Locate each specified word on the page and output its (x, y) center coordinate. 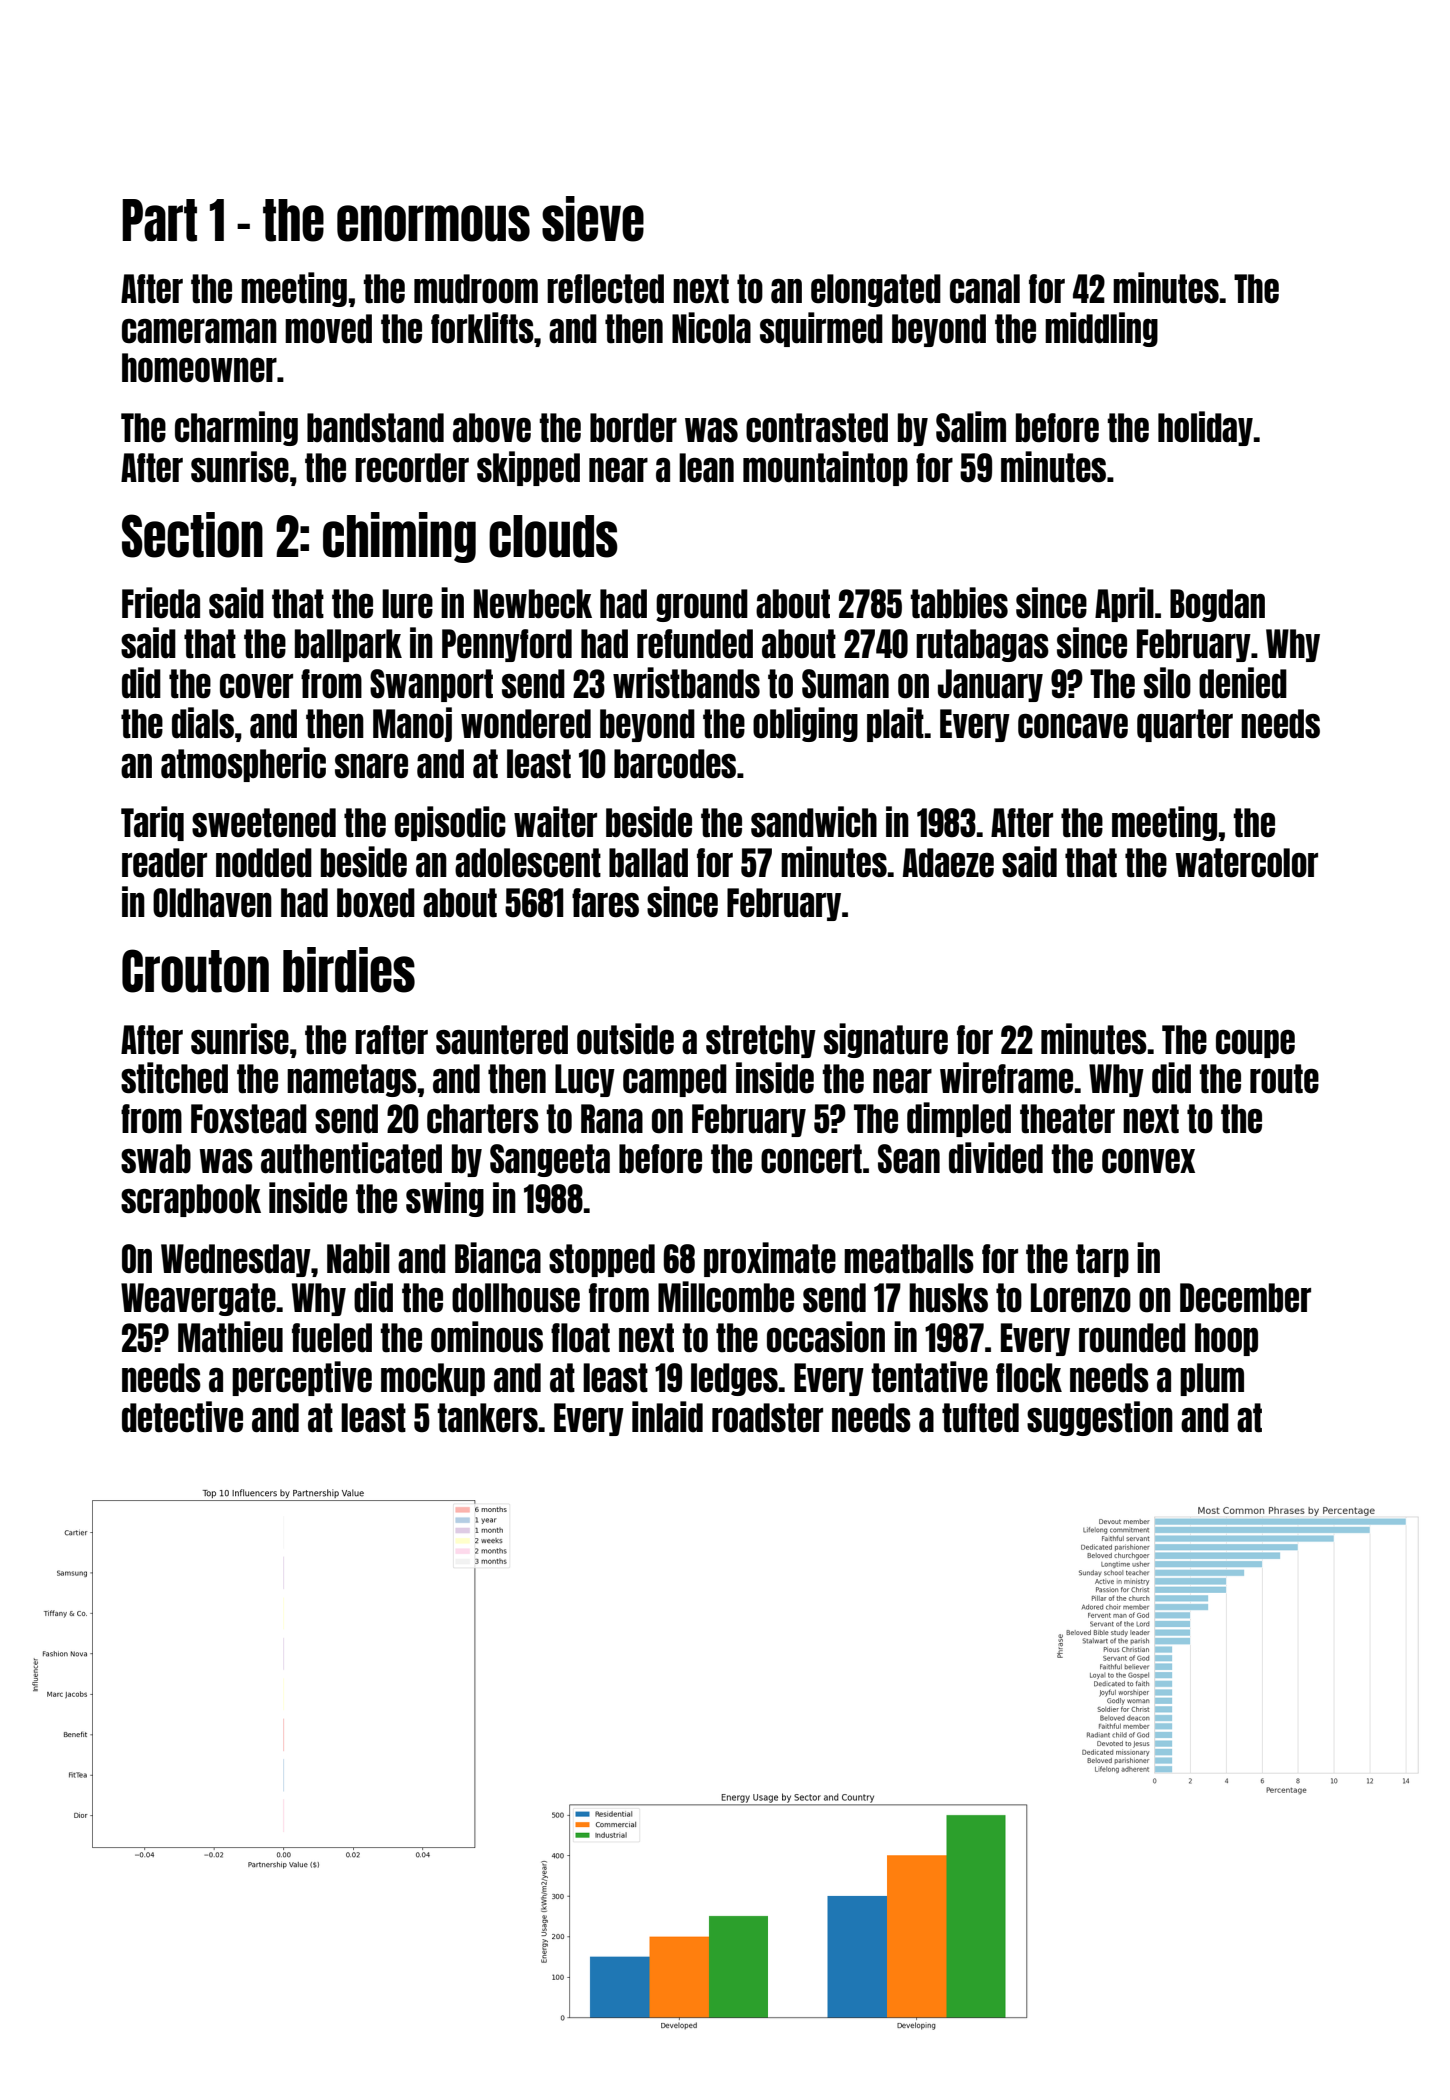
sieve (593, 219)
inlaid (667, 1416)
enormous (433, 223)
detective (182, 1417)
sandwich (814, 822)
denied (1243, 683)
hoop (1226, 1339)
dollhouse (516, 1298)
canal (985, 289)
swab (156, 1159)
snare (371, 766)
